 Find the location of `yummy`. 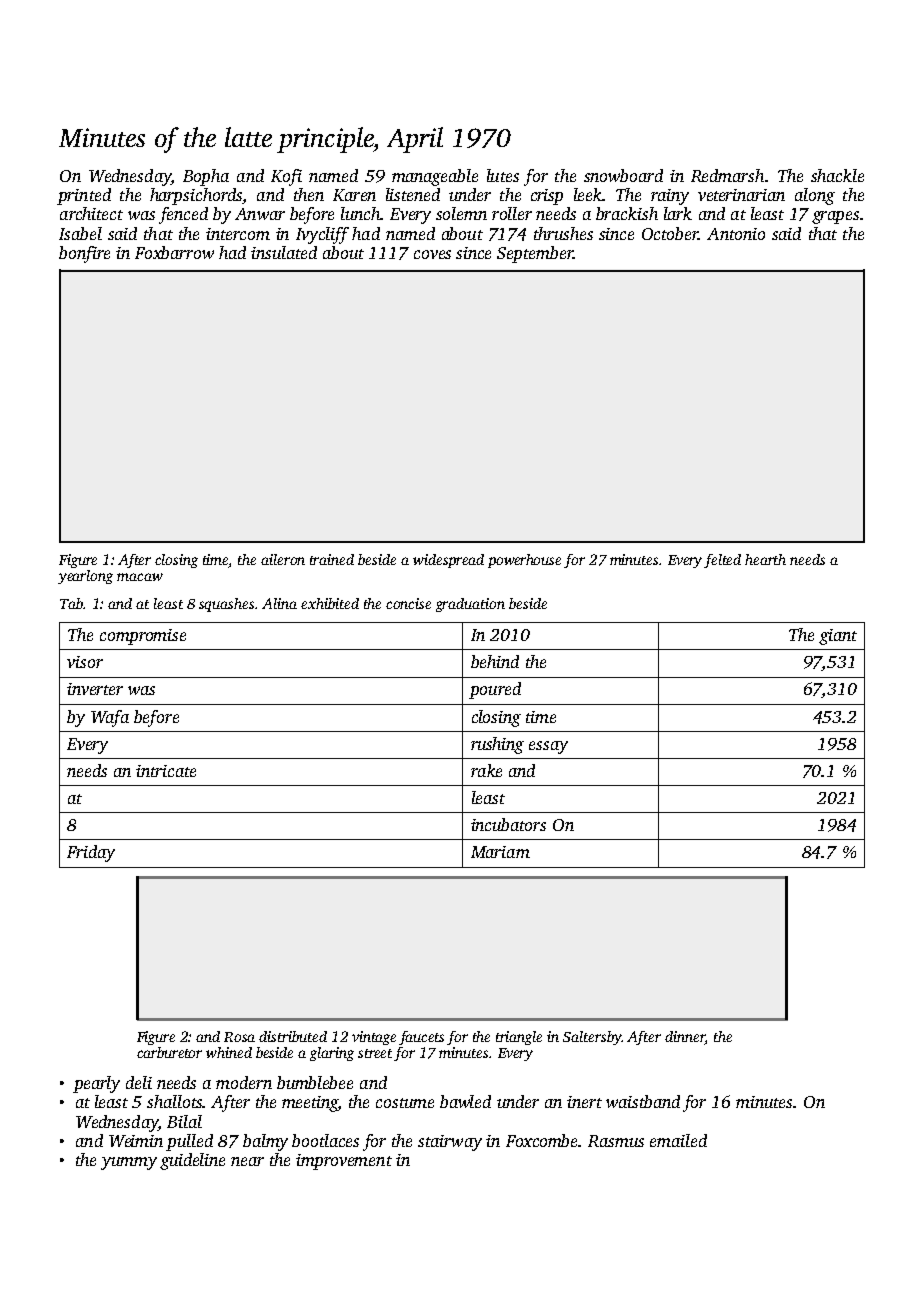

yummy is located at coordinates (129, 1163).
